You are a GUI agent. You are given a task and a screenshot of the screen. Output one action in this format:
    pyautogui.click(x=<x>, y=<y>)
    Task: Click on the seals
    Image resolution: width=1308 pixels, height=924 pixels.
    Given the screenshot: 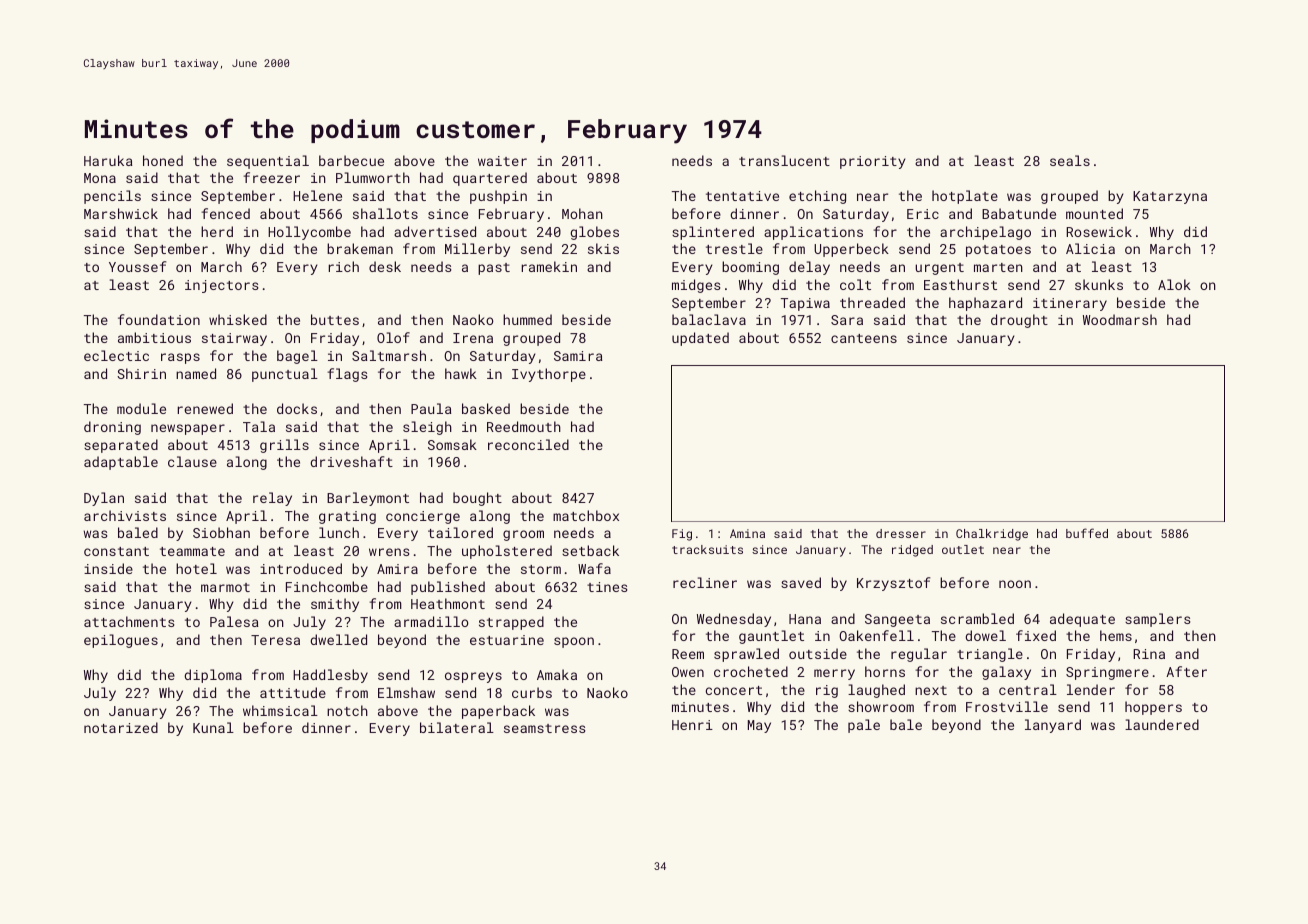 What is the action you would take?
    pyautogui.click(x=1070, y=160)
